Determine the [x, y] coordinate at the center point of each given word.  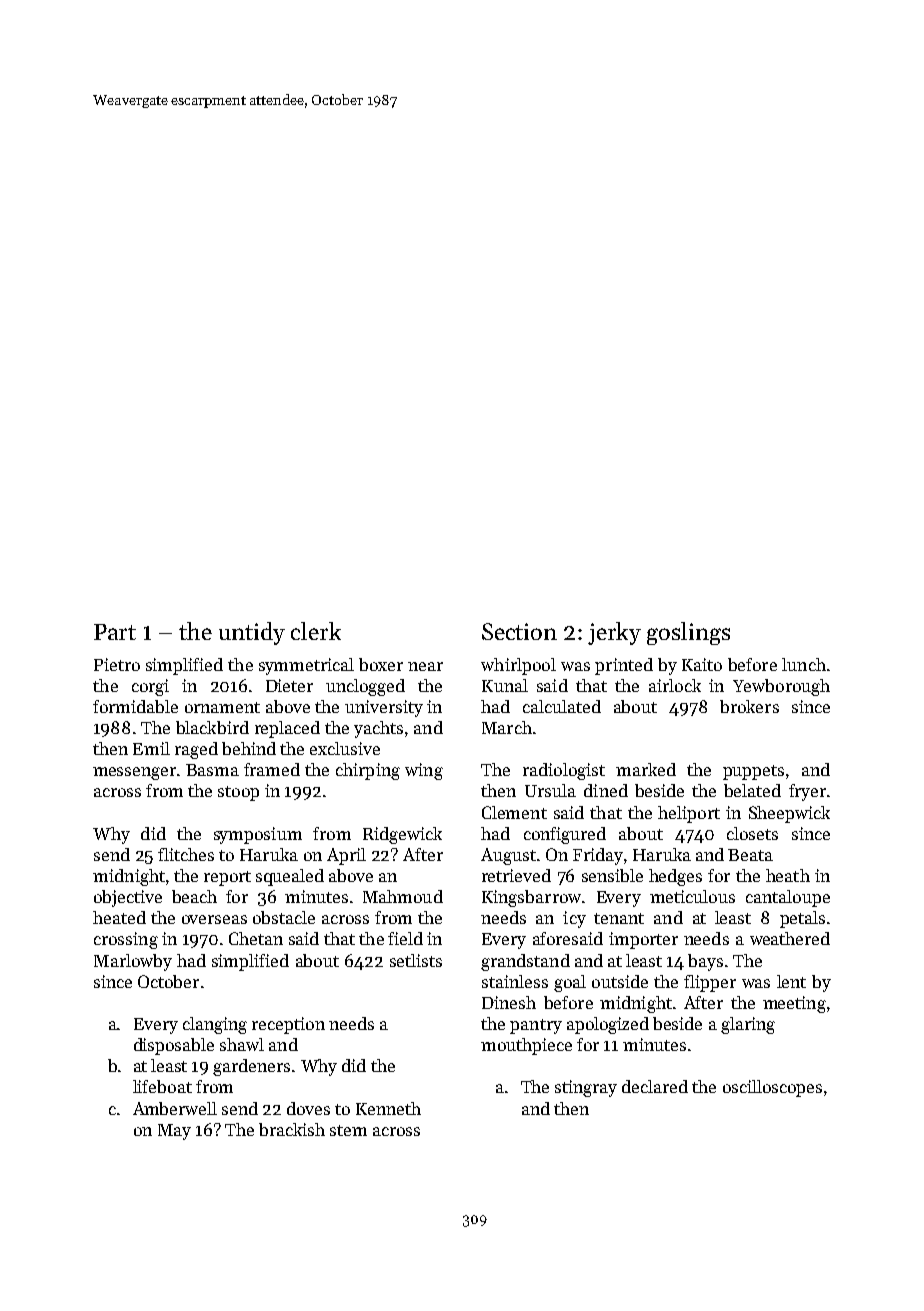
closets [752, 833]
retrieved [516, 875]
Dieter [289, 685]
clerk [316, 631]
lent [791, 981]
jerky [614, 633]
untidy [252, 633]
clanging [215, 1025]
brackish [292, 1129]
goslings [688, 633]
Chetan [256, 938]
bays [705, 962]
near [425, 666]
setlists [416, 960]
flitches [186, 854]
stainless [515, 981]
